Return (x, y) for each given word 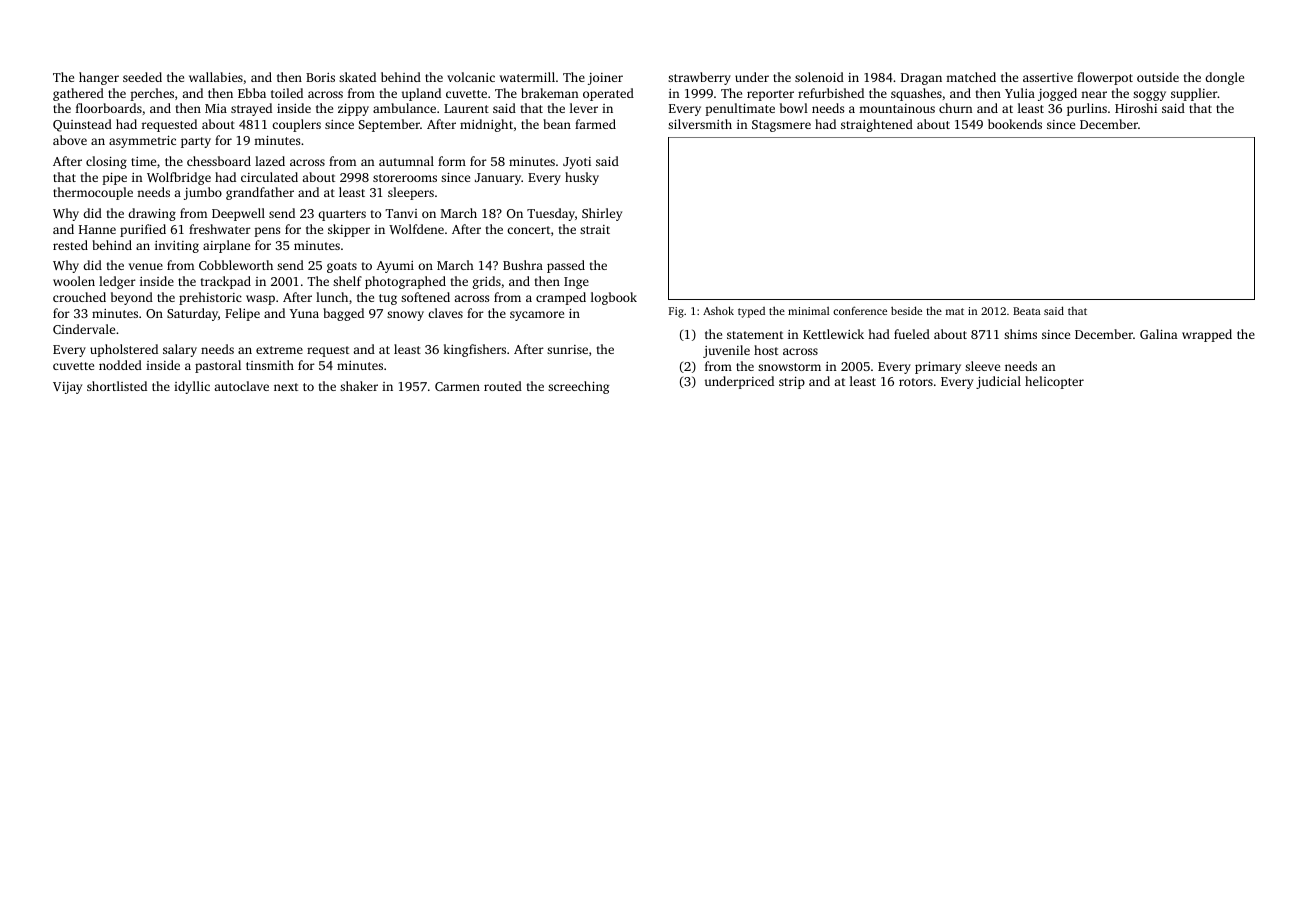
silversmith (700, 124)
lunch (332, 297)
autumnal (406, 161)
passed (566, 266)
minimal (809, 311)
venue (146, 266)
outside (1158, 77)
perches (152, 94)
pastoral (218, 366)
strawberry (699, 78)
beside (906, 310)
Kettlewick (833, 334)
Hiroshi (1136, 108)
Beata (1027, 311)
